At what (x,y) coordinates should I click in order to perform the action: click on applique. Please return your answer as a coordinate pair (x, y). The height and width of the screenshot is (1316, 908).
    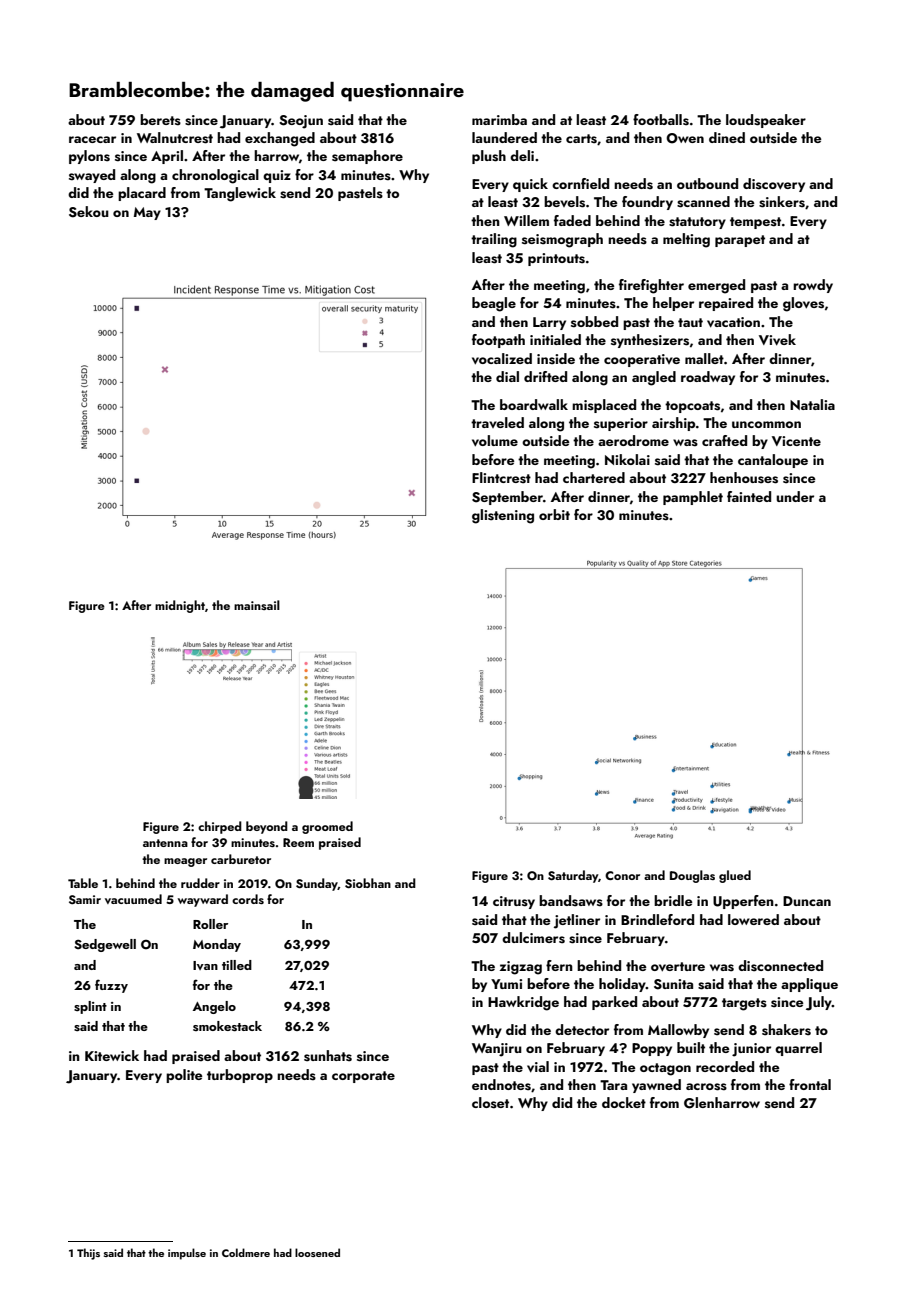
    Looking at the image, I should click on (809, 985).
